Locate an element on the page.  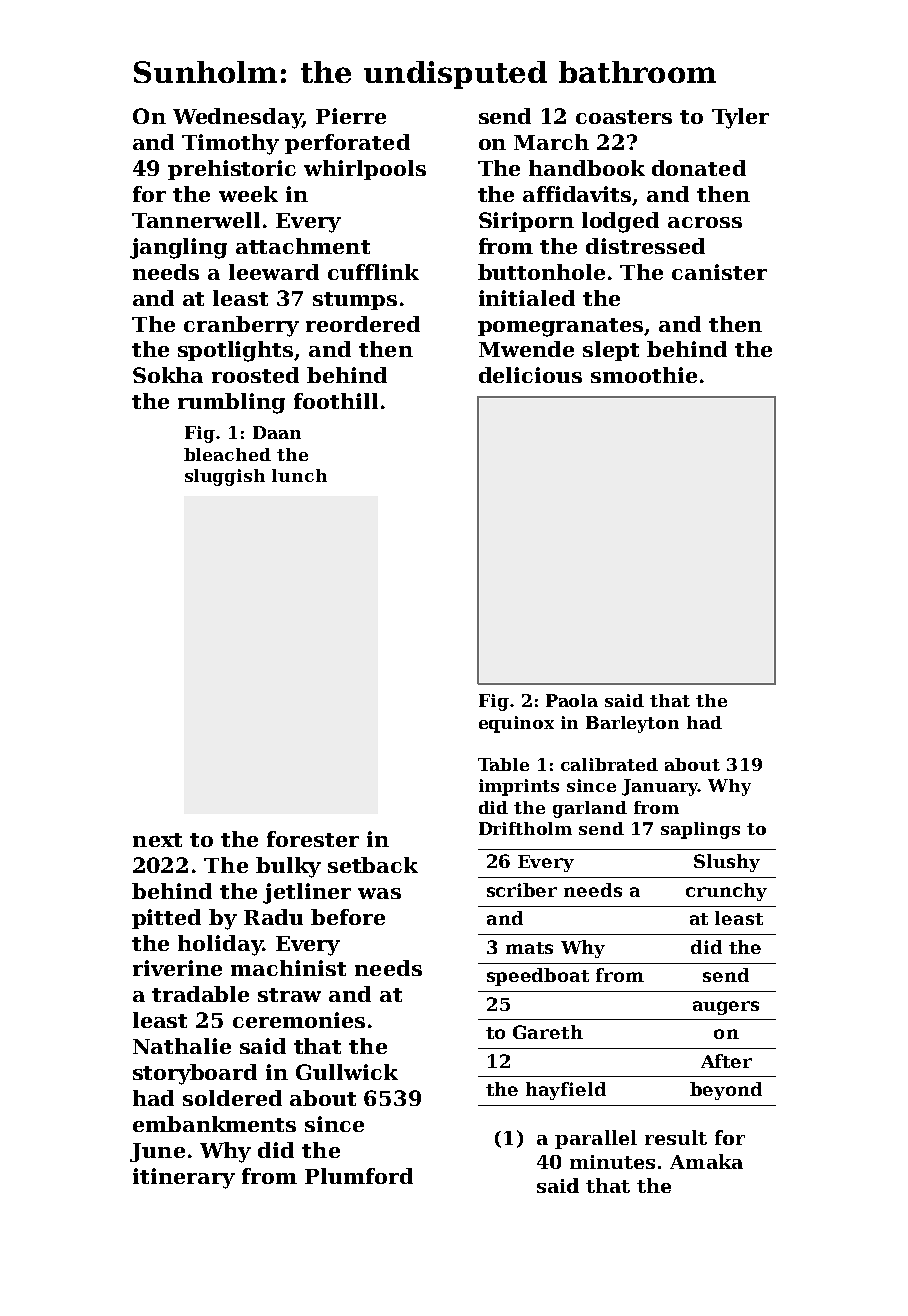
equinox is located at coordinates (516, 724).
